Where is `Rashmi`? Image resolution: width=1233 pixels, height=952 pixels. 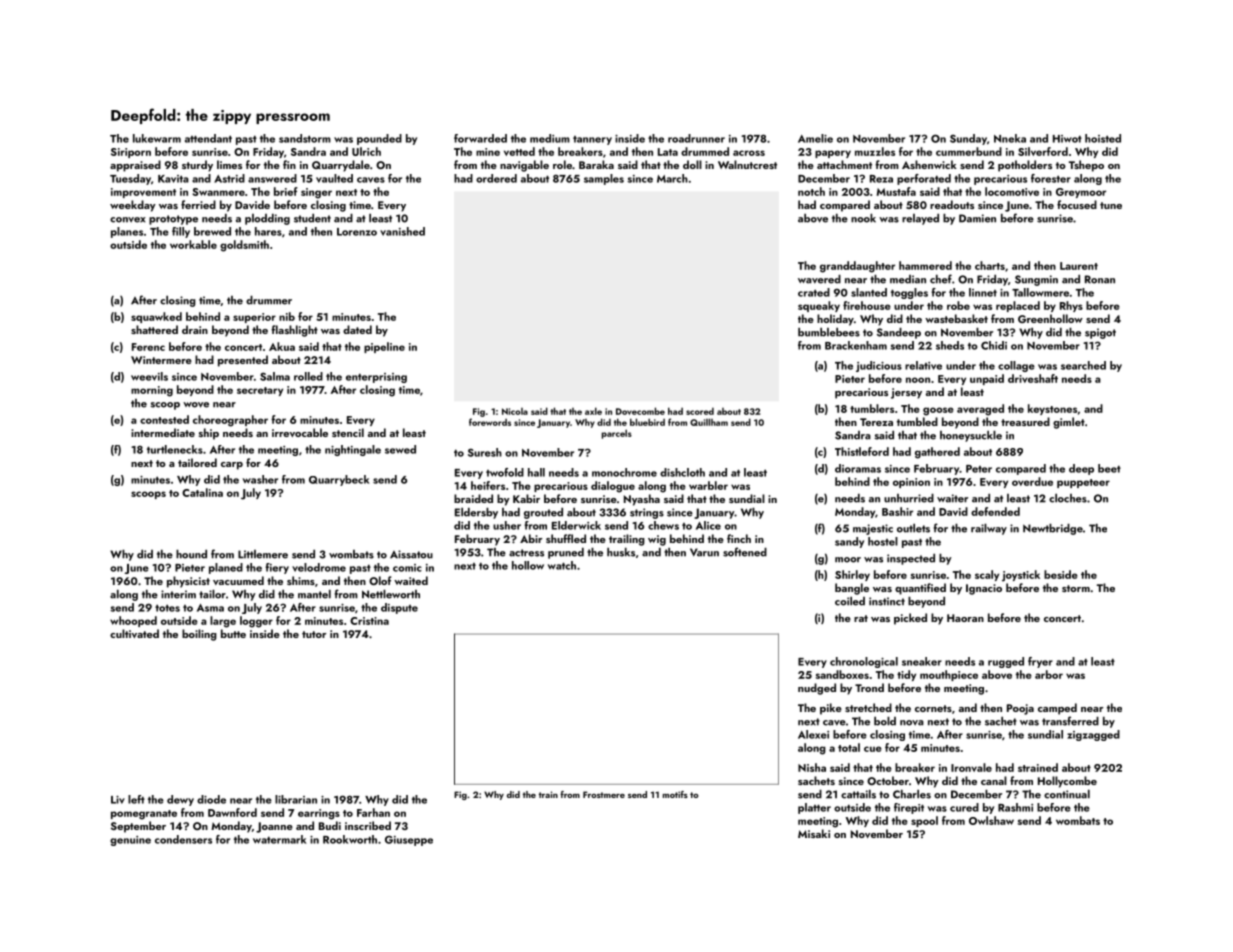 Rashmi is located at coordinates (1015, 807).
